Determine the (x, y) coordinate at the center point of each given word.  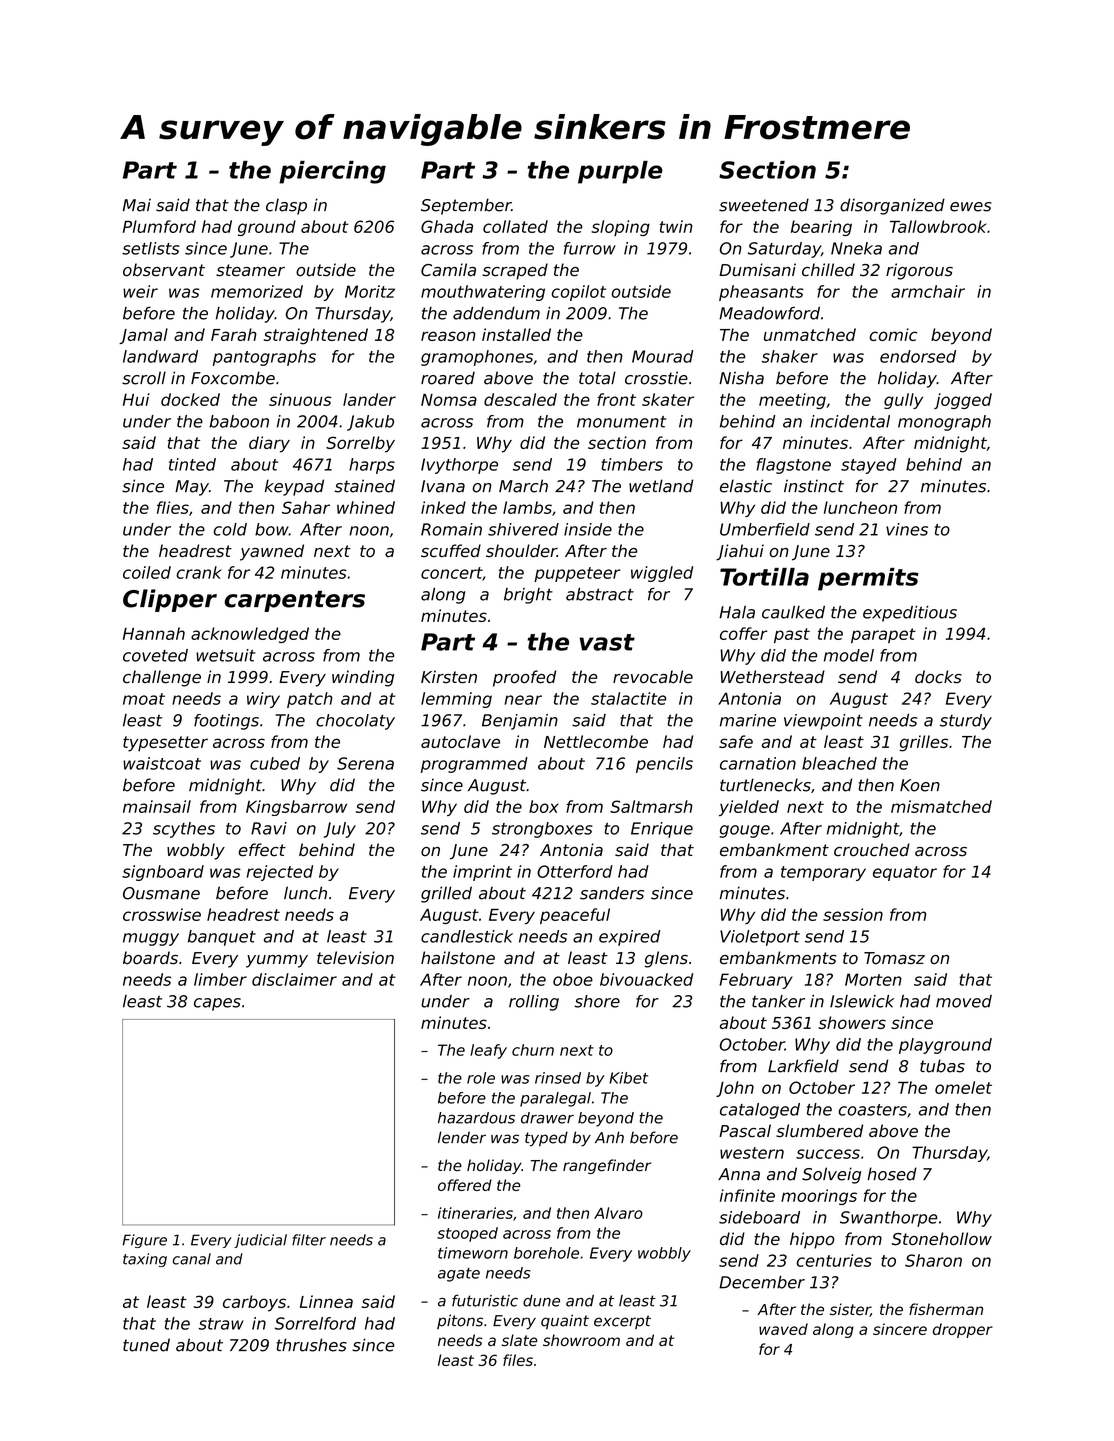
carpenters (294, 601)
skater (668, 399)
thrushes (311, 1345)
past (792, 635)
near (523, 700)
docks (938, 677)
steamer (250, 270)
